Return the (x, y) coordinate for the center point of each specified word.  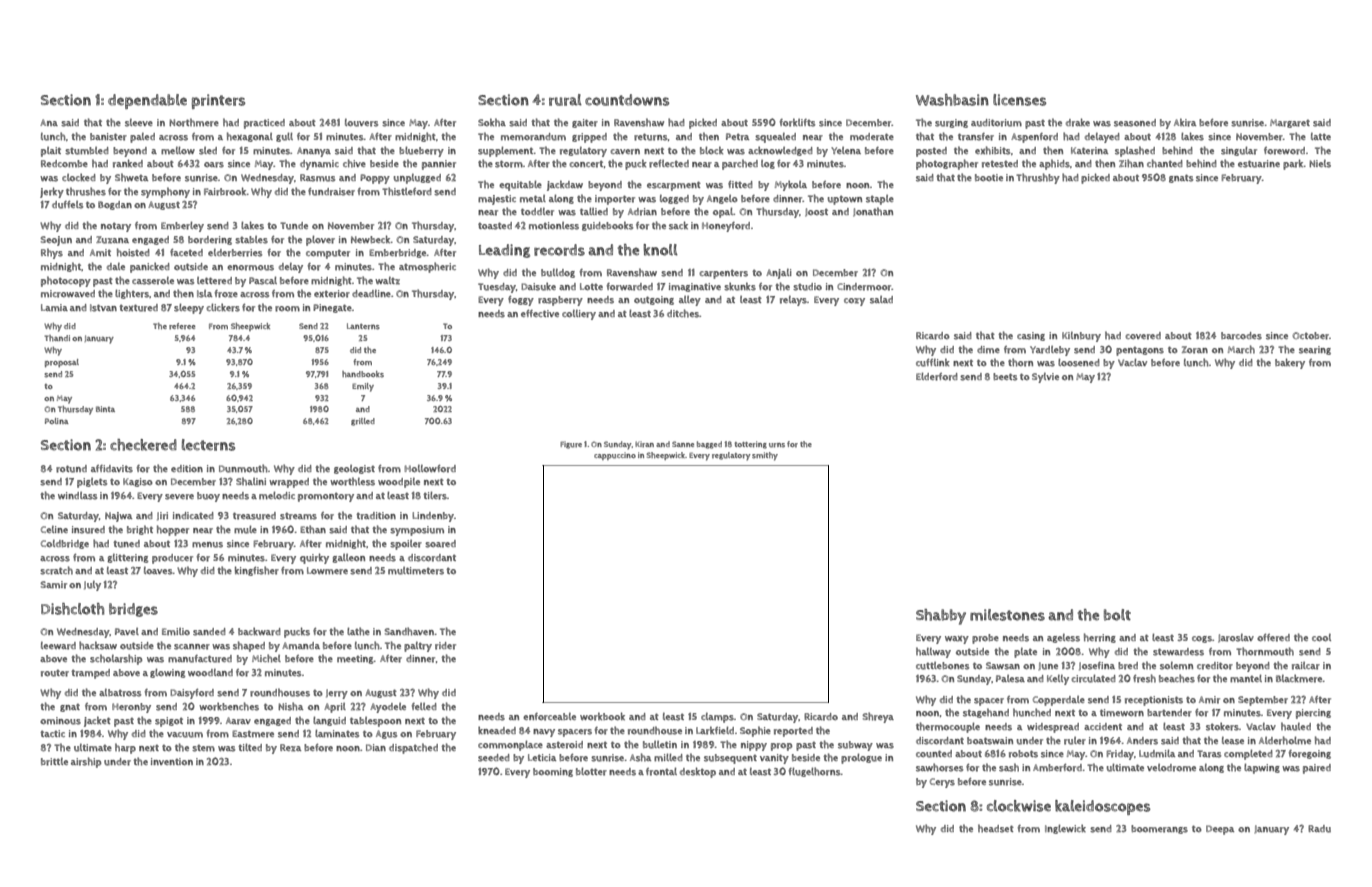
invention (172, 761)
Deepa (1220, 830)
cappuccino (615, 456)
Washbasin (952, 100)
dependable (147, 101)
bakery (1290, 363)
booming (553, 772)
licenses (1019, 100)
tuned (126, 544)
